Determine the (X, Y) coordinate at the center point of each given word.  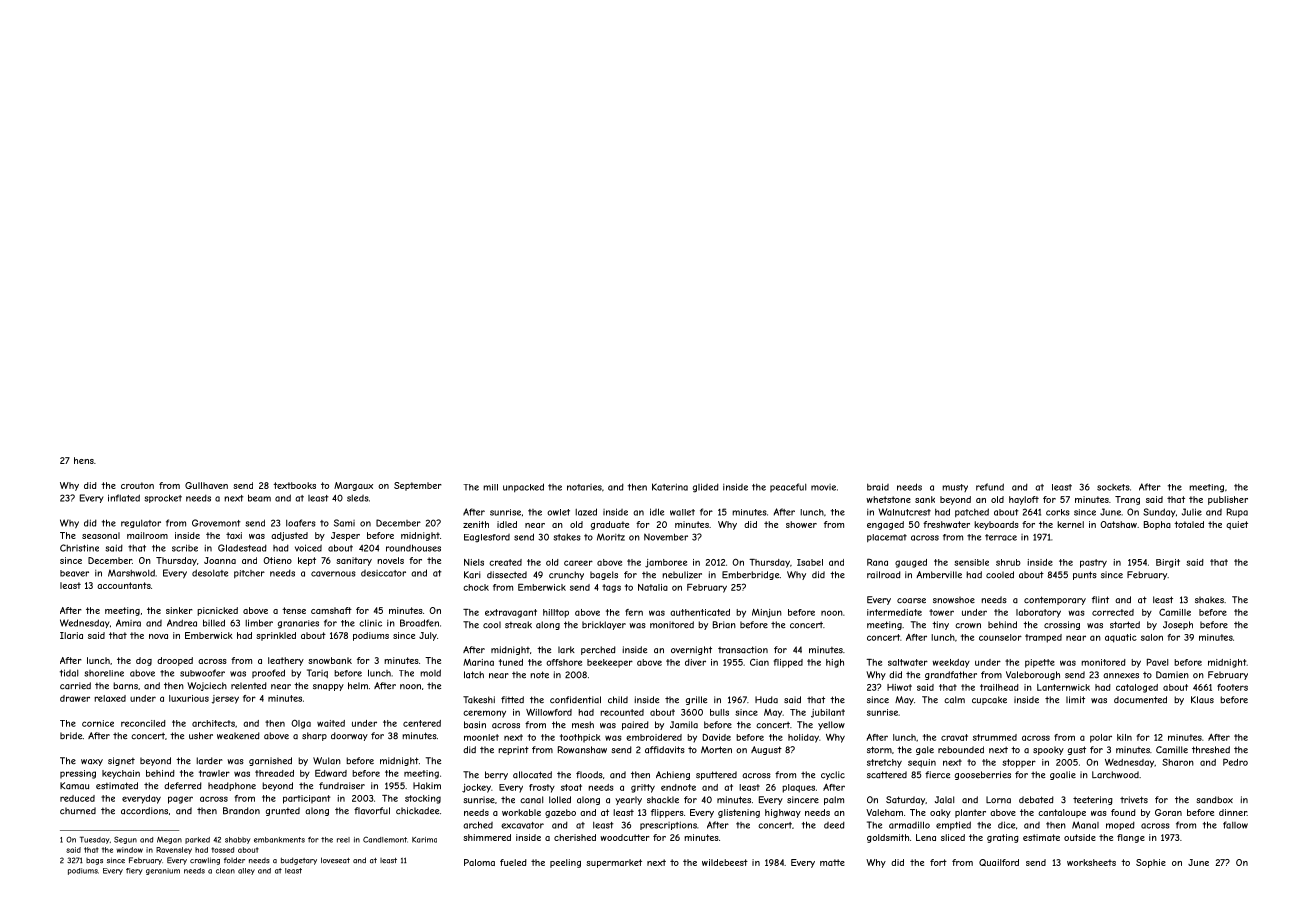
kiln (1124, 737)
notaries (584, 487)
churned (78, 811)
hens (84, 460)
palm (834, 800)
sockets (1113, 487)
